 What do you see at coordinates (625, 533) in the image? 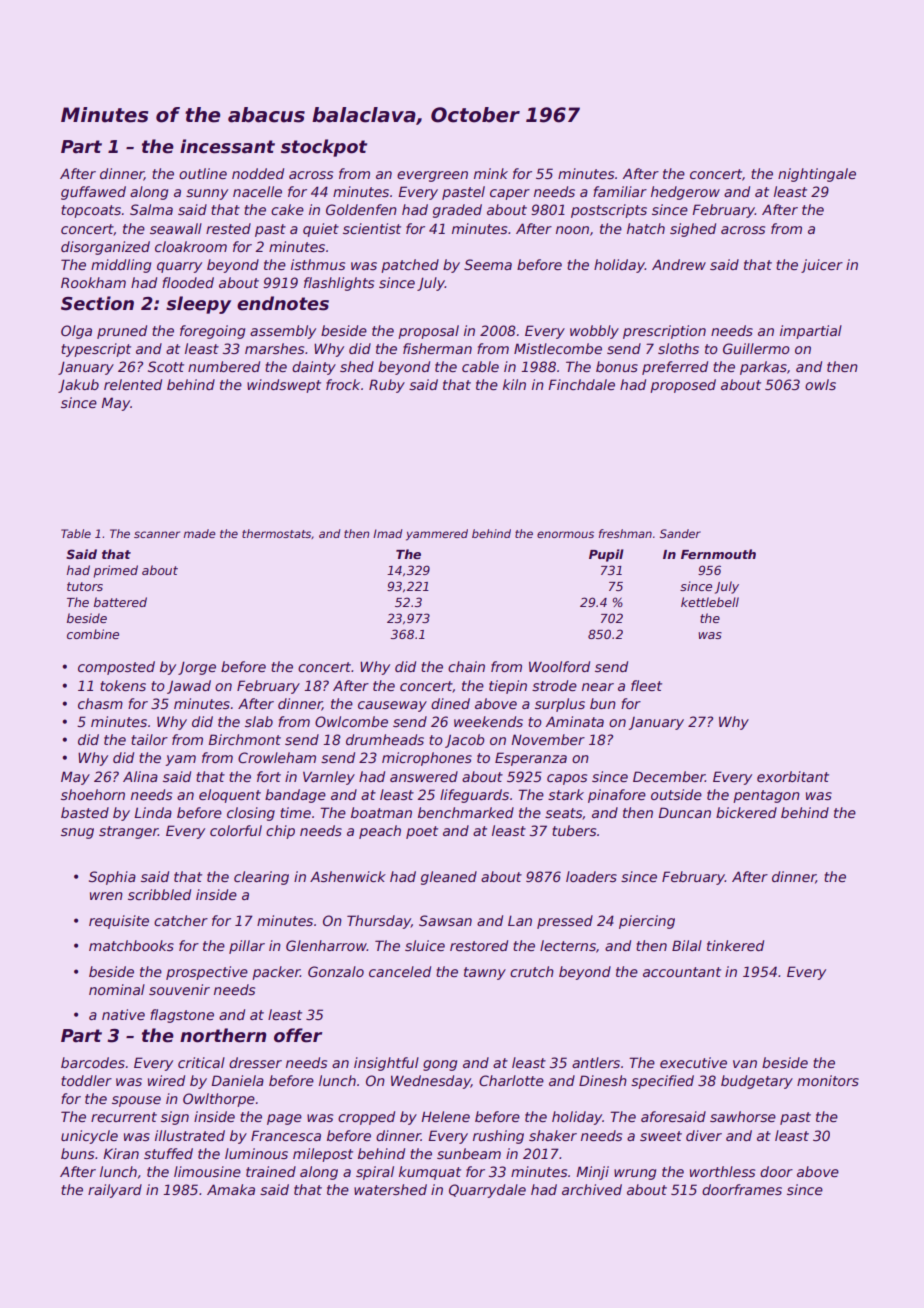
I see `freshman` at bounding box center [625, 533].
